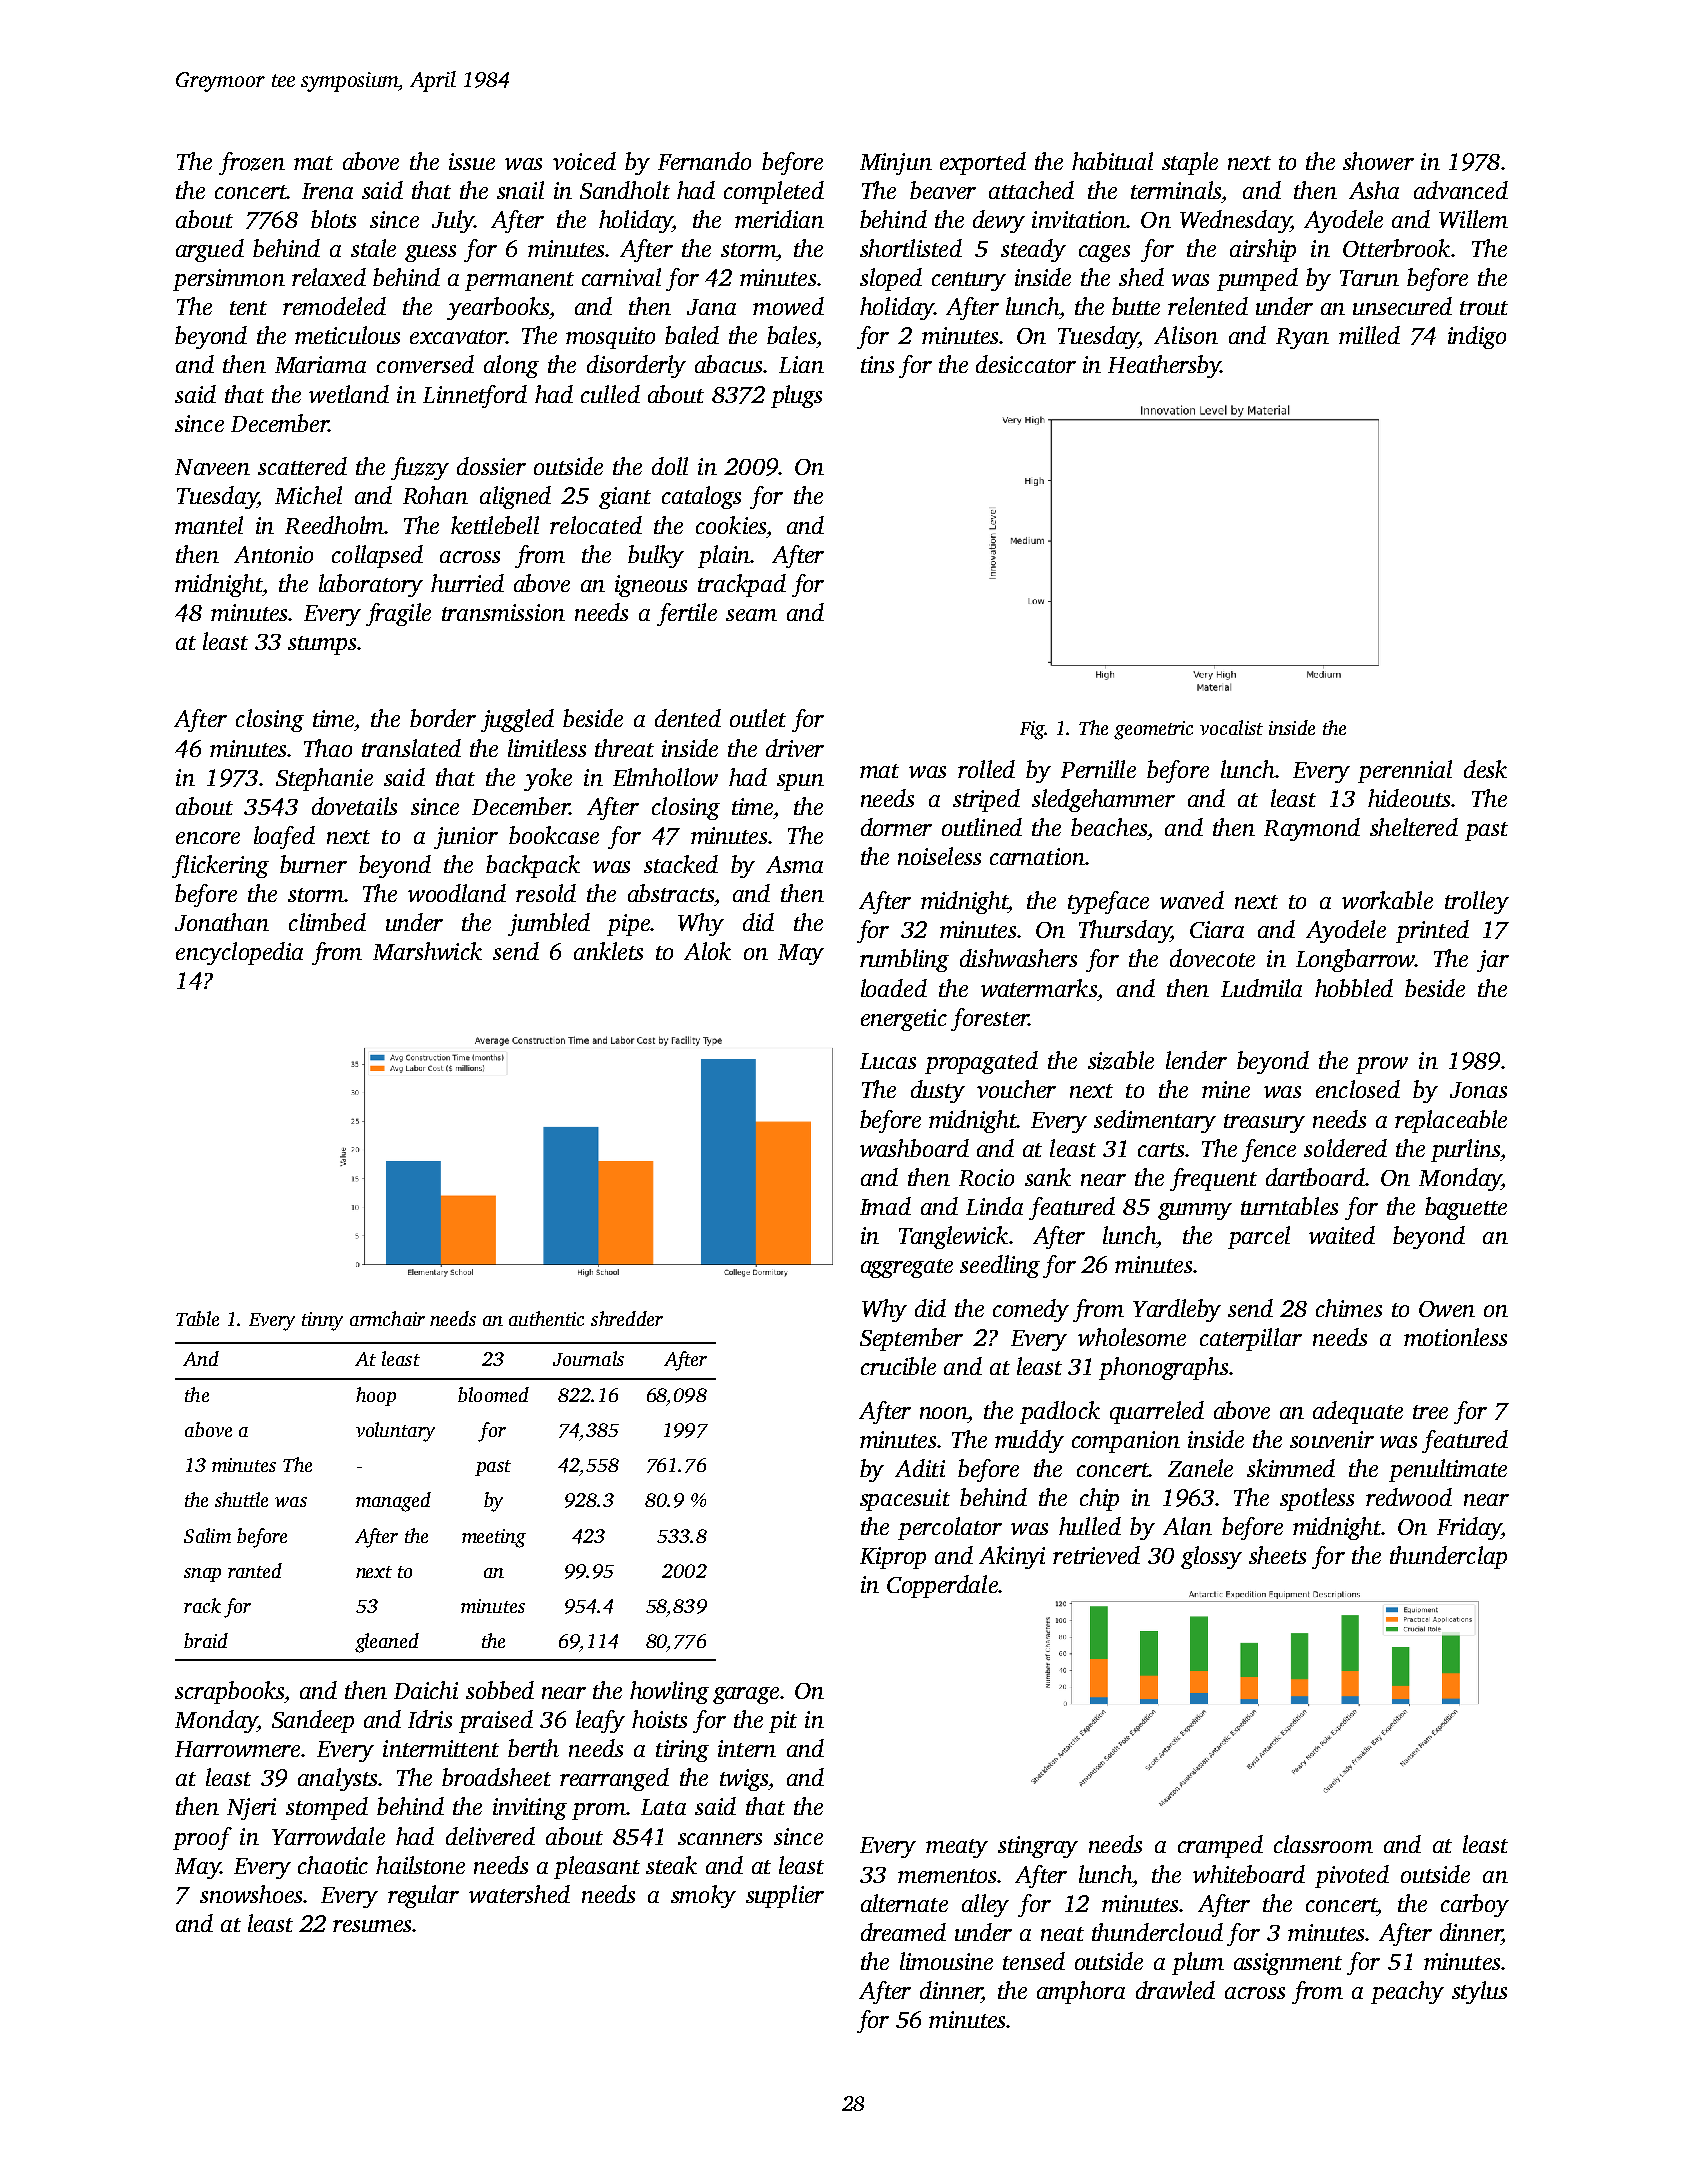  I want to click on twigs, so click(744, 1780).
